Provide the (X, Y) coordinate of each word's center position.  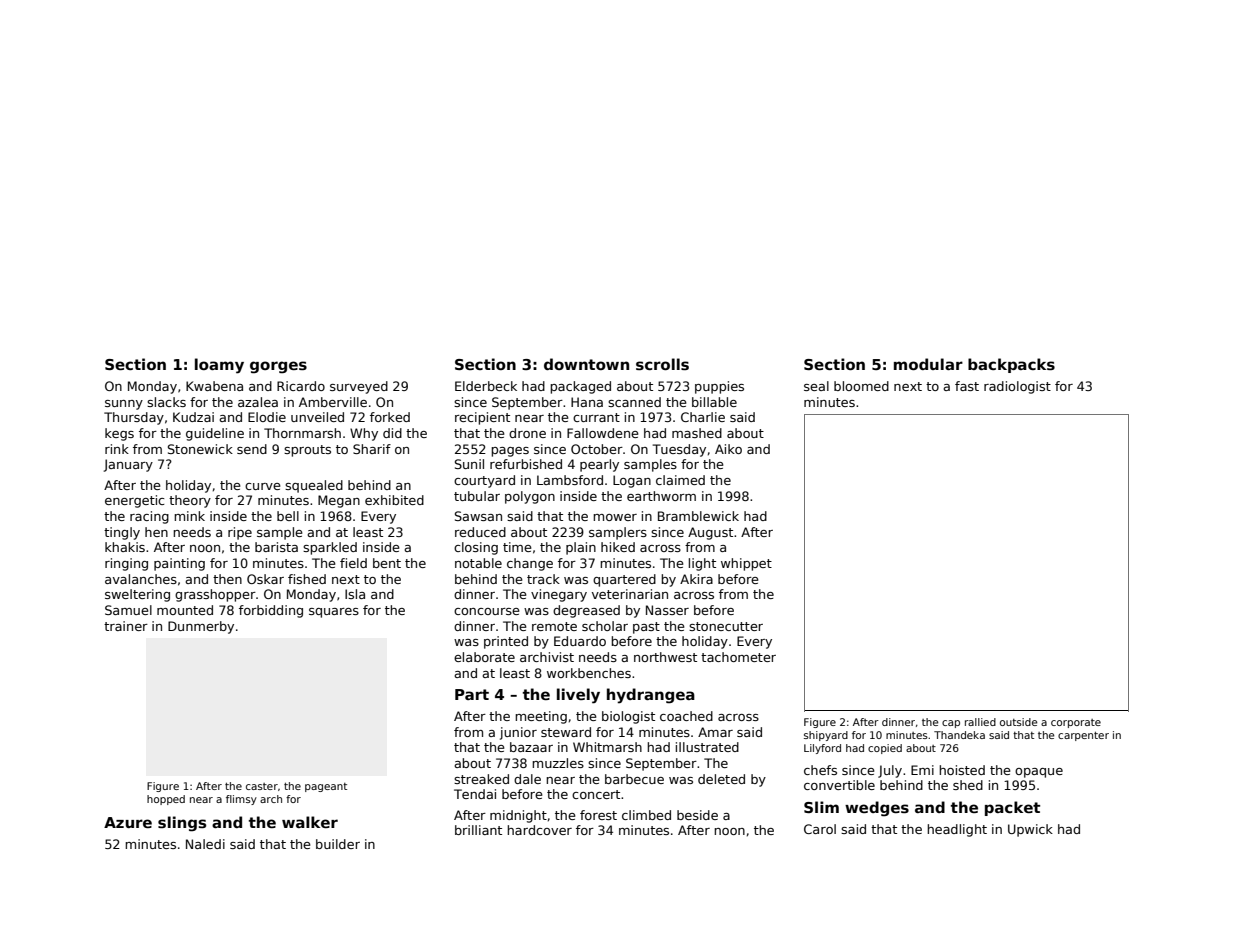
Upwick (1030, 830)
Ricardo (301, 386)
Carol (820, 829)
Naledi (205, 844)
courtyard (484, 481)
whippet (746, 564)
